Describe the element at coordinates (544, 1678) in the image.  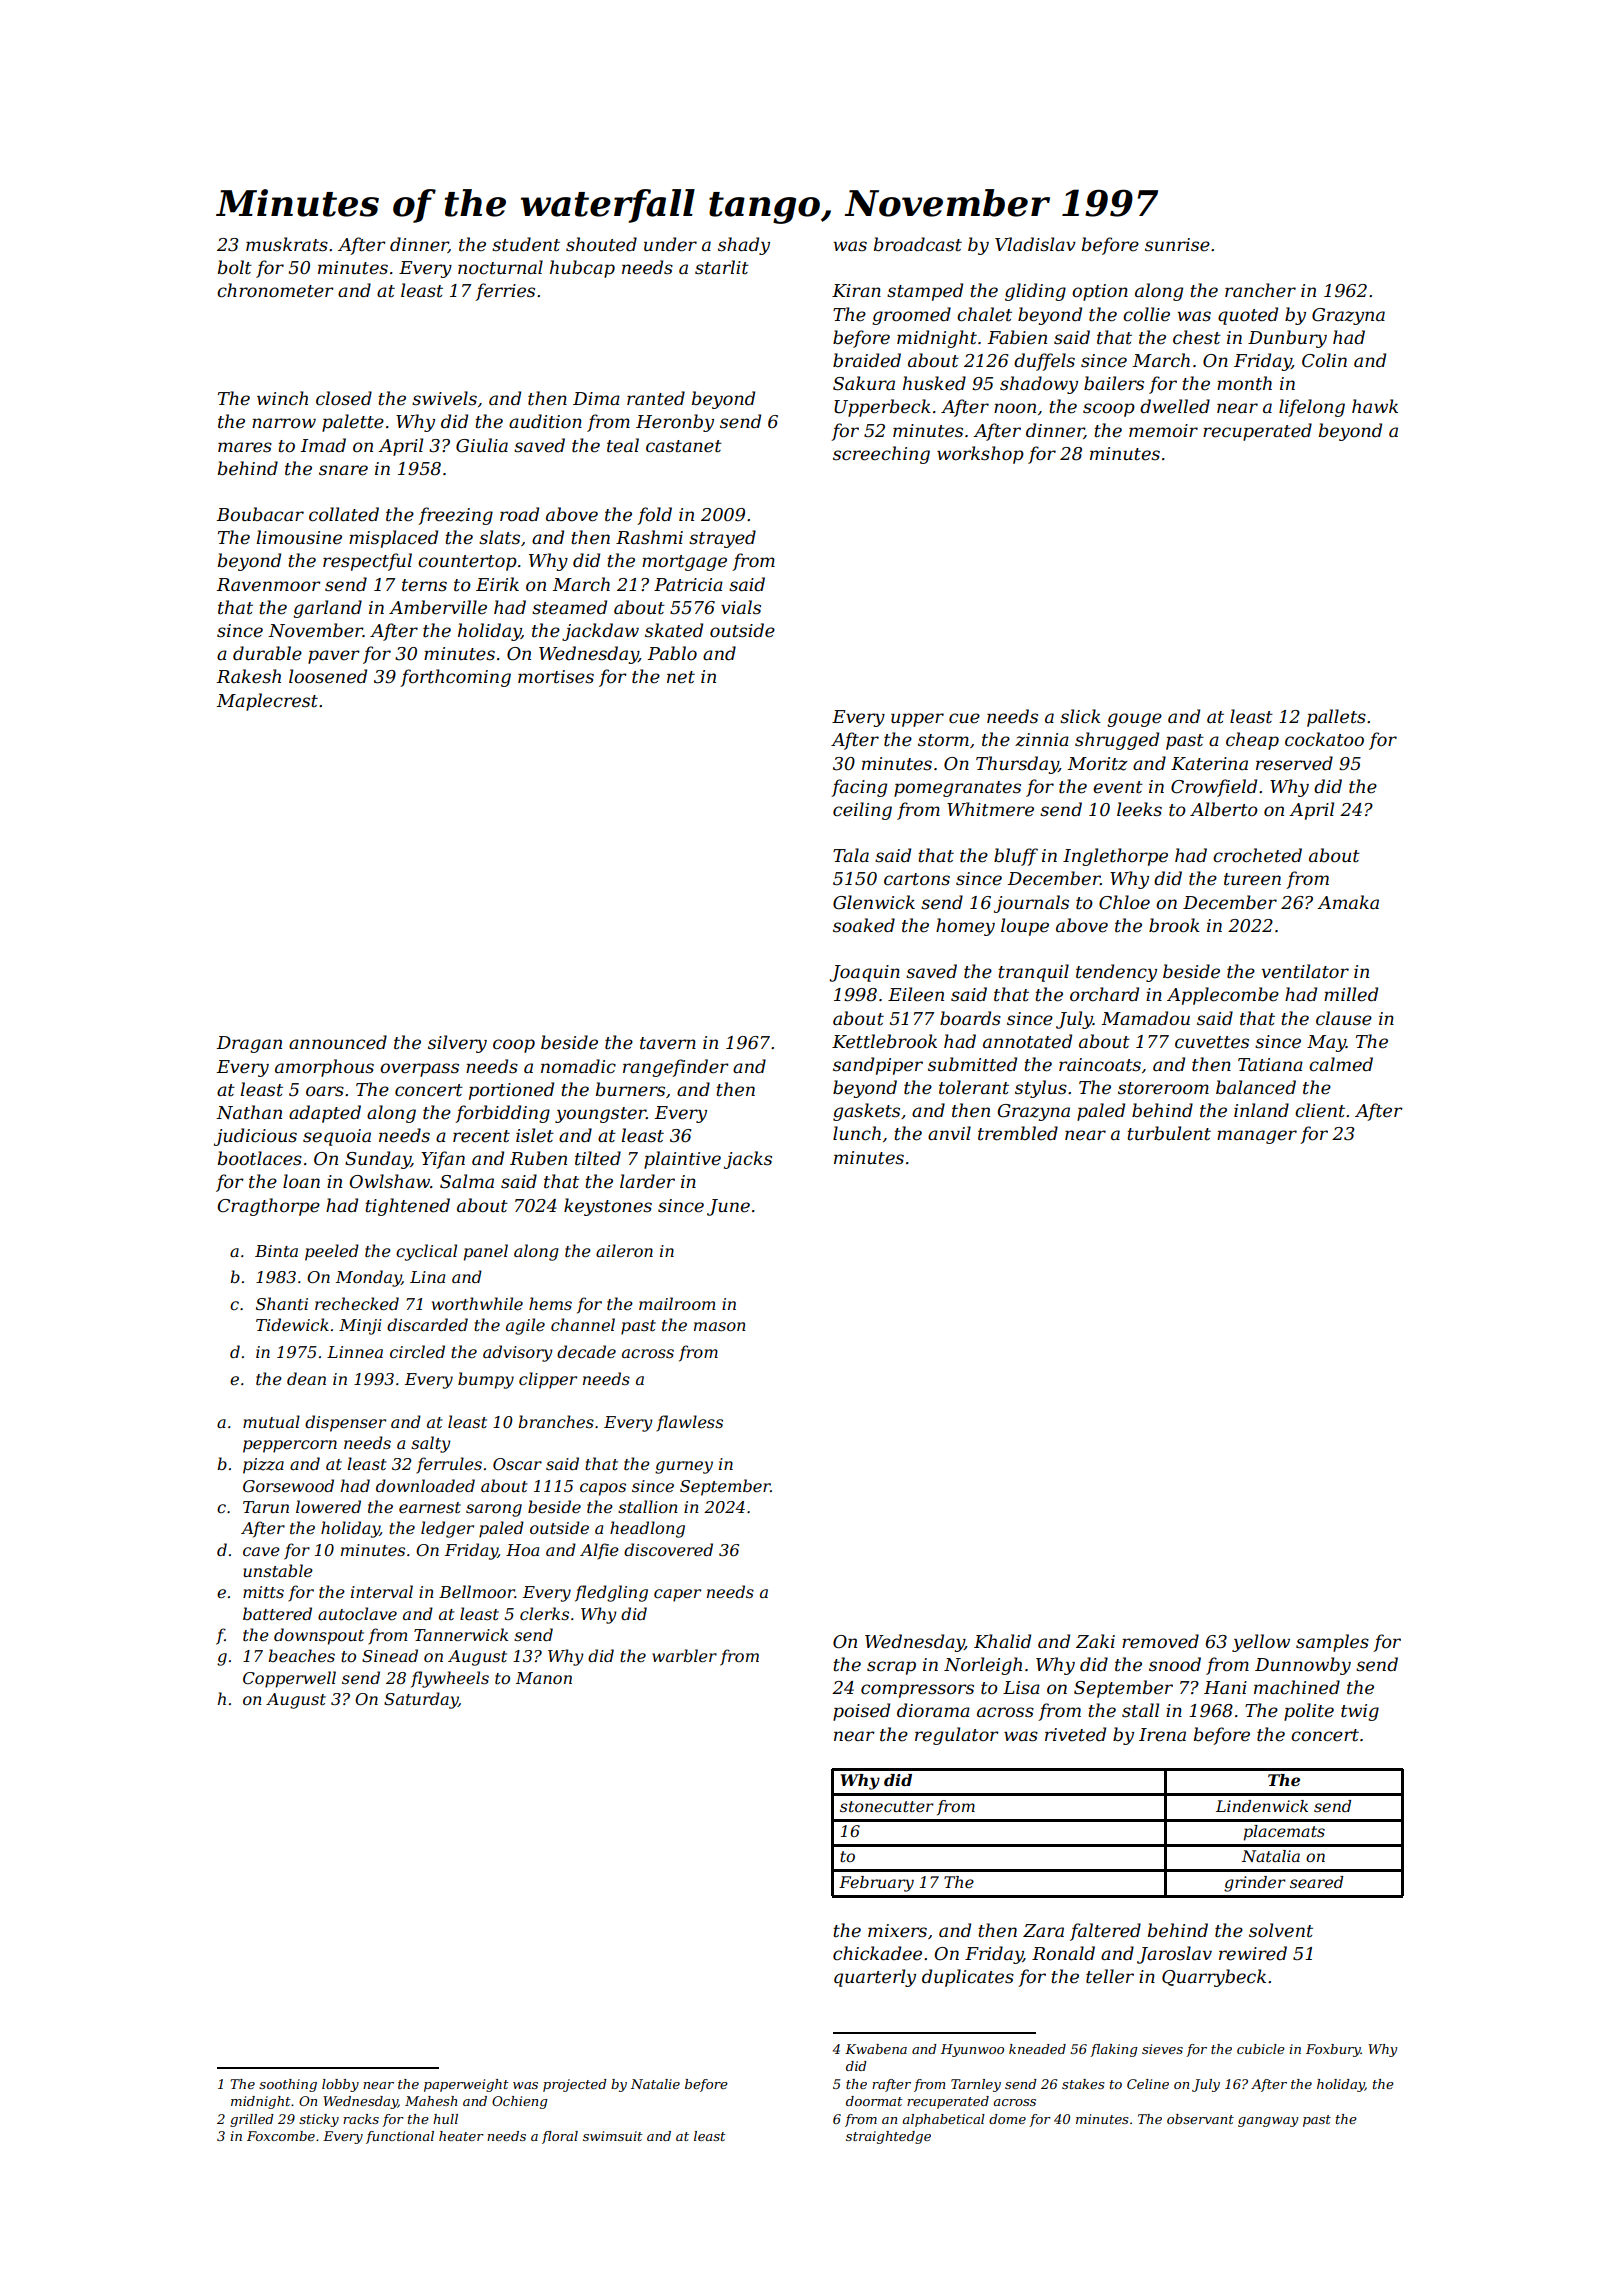
I see `Manon` at that location.
